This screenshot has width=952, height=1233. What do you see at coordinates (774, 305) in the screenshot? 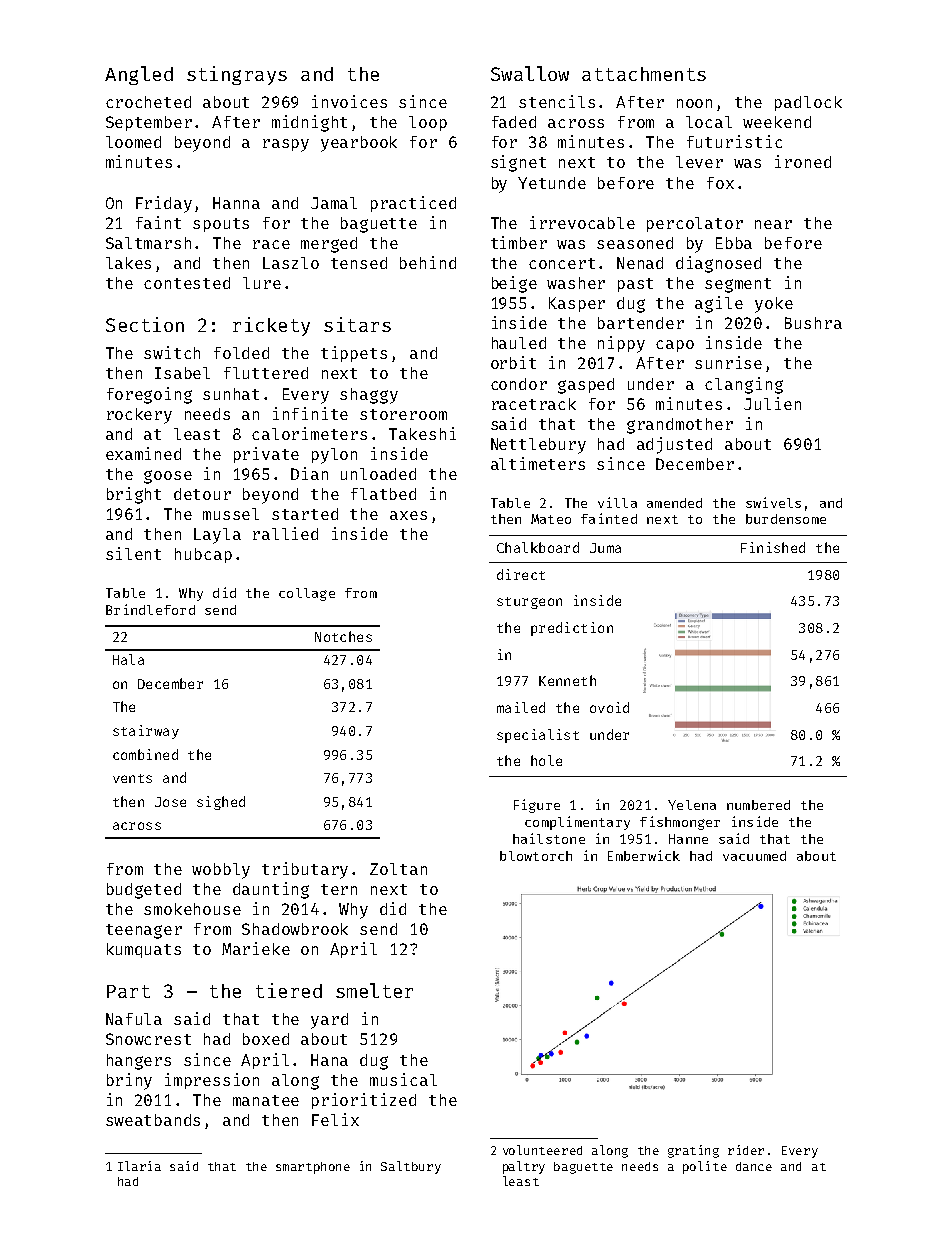
I see `yoke` at bounding box center [774, 305].
